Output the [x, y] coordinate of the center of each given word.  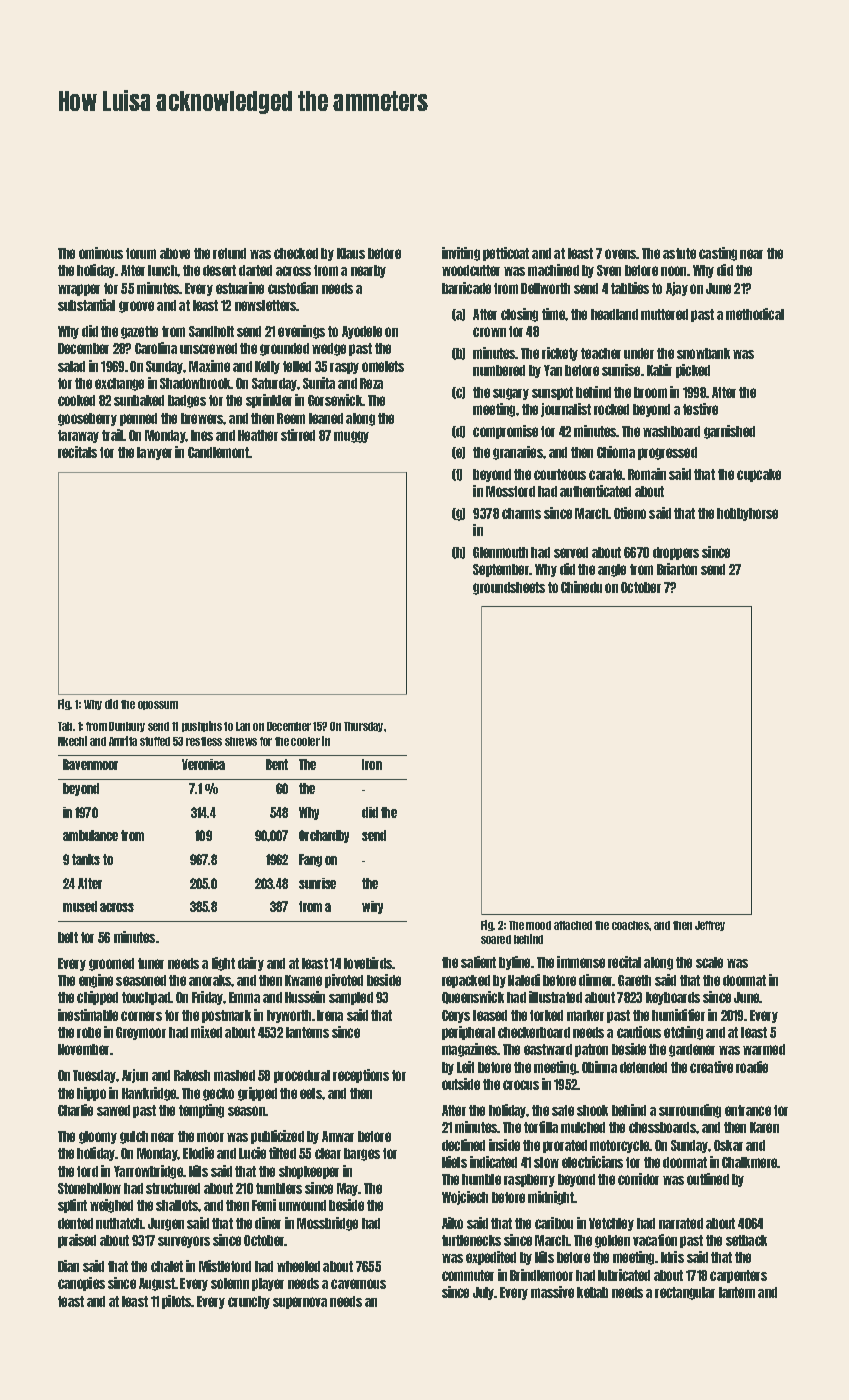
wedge [329, 349]
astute [679, 253]
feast [71, 1301]
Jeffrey [710, 926]
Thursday [363, 727]
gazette [139, 332]
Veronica [203, 764]
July [484, 1293]
